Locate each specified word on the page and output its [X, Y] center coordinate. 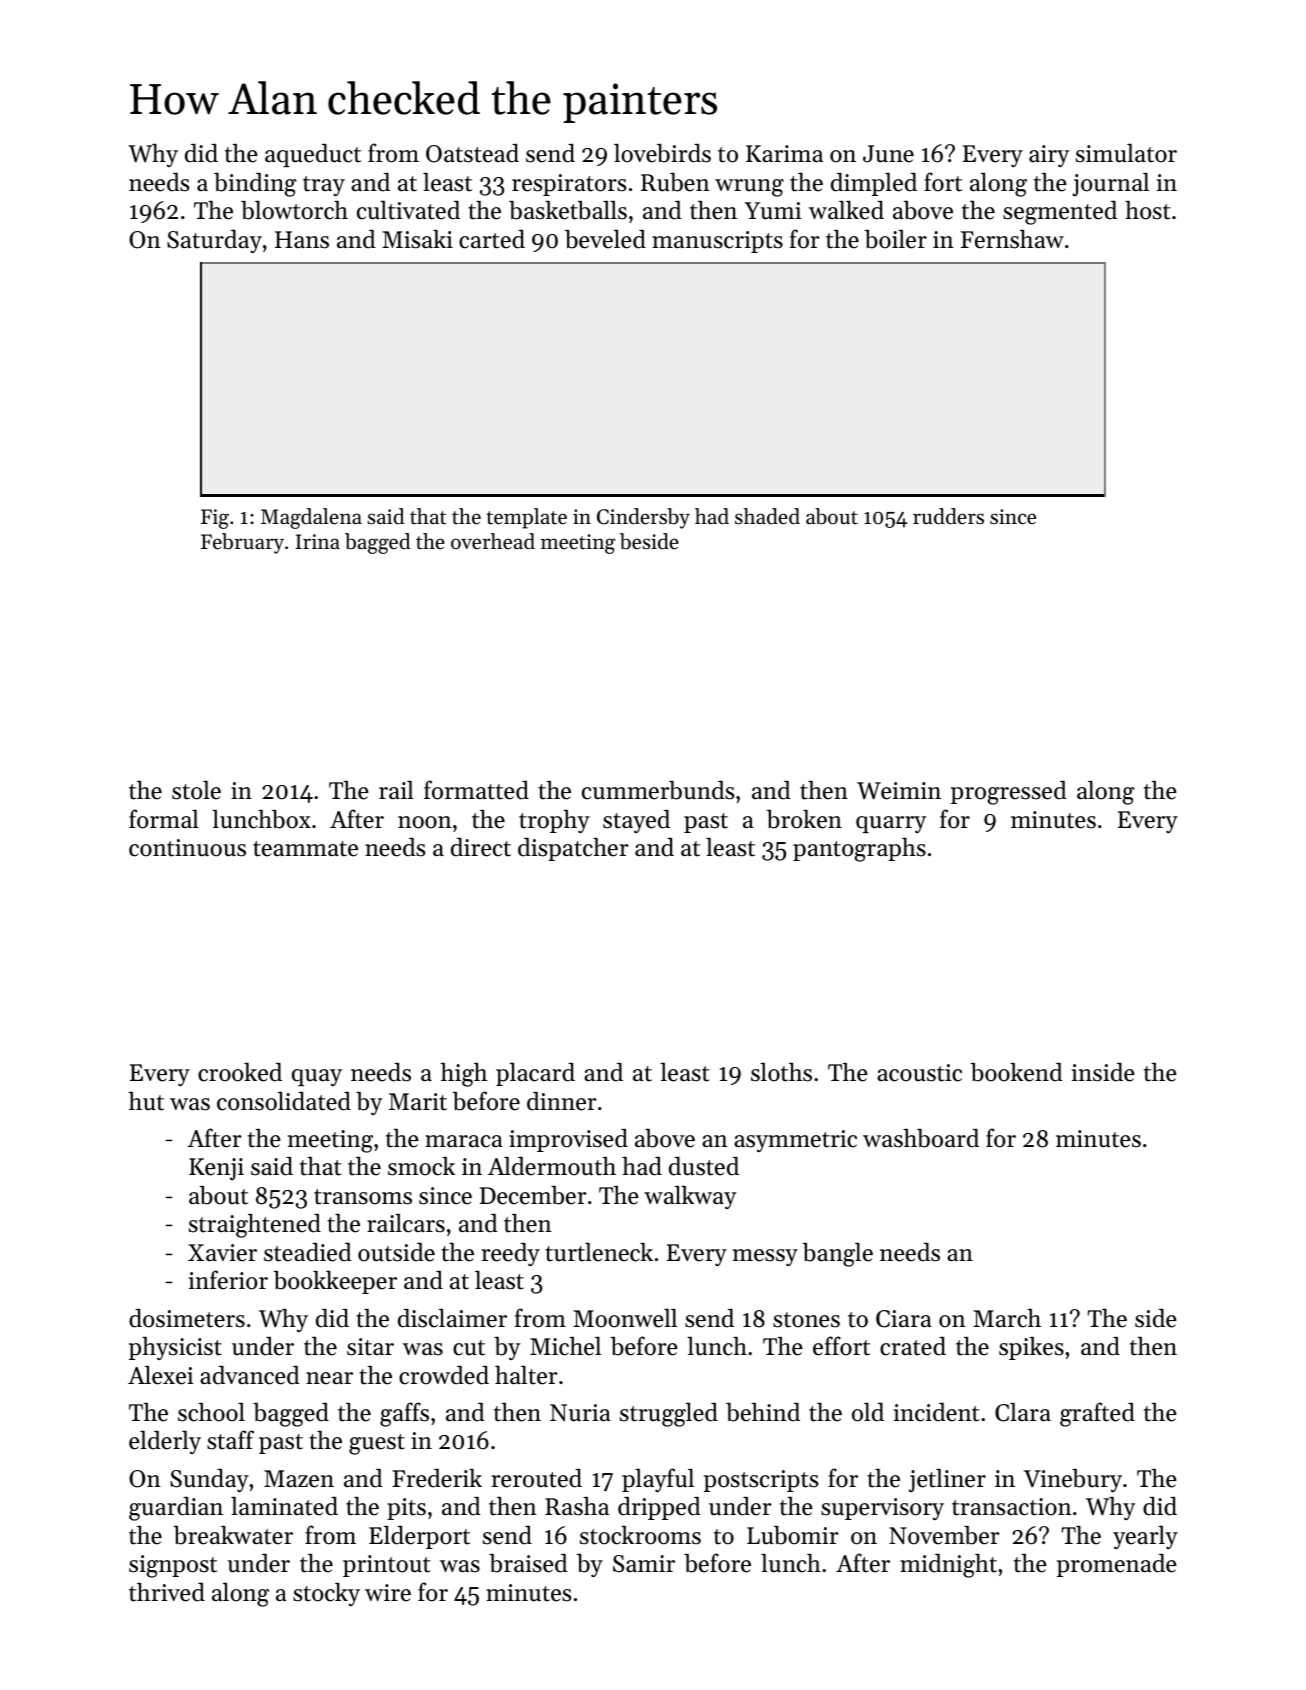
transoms [363, 1197]
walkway [690, 1197]
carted [492, 239]
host [1147, 210]
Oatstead [472, 153]
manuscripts [717, 242]
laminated [284, 1506]
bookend [1017, 1072]
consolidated [284, 1101]
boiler [896, 239]
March [1007, 1318]
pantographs [859, 849]
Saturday [214, 241]
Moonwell [625, 1318]
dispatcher [573, 849]
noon [425, 822]
